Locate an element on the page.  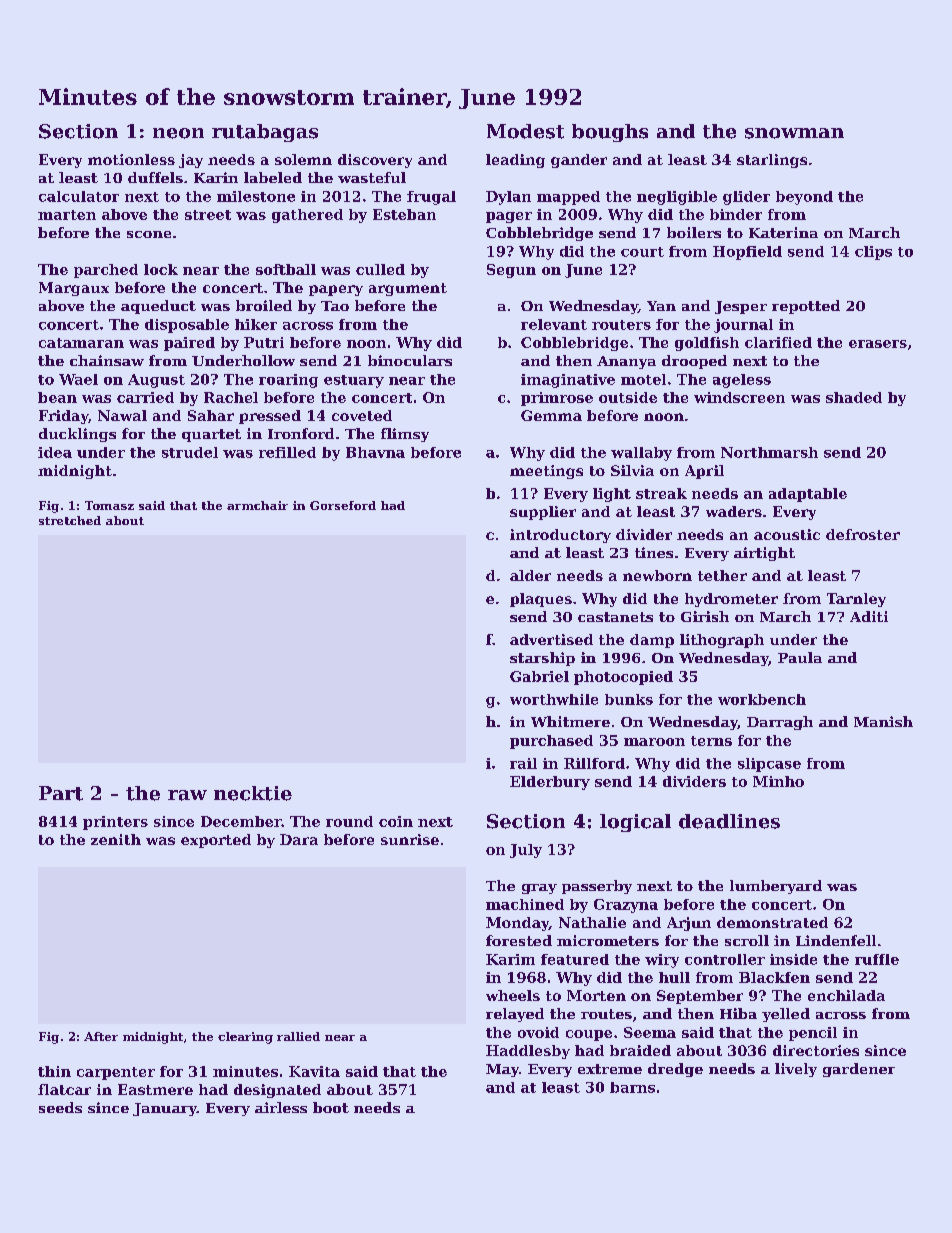
snowman is located at coordinates (794, 133).
